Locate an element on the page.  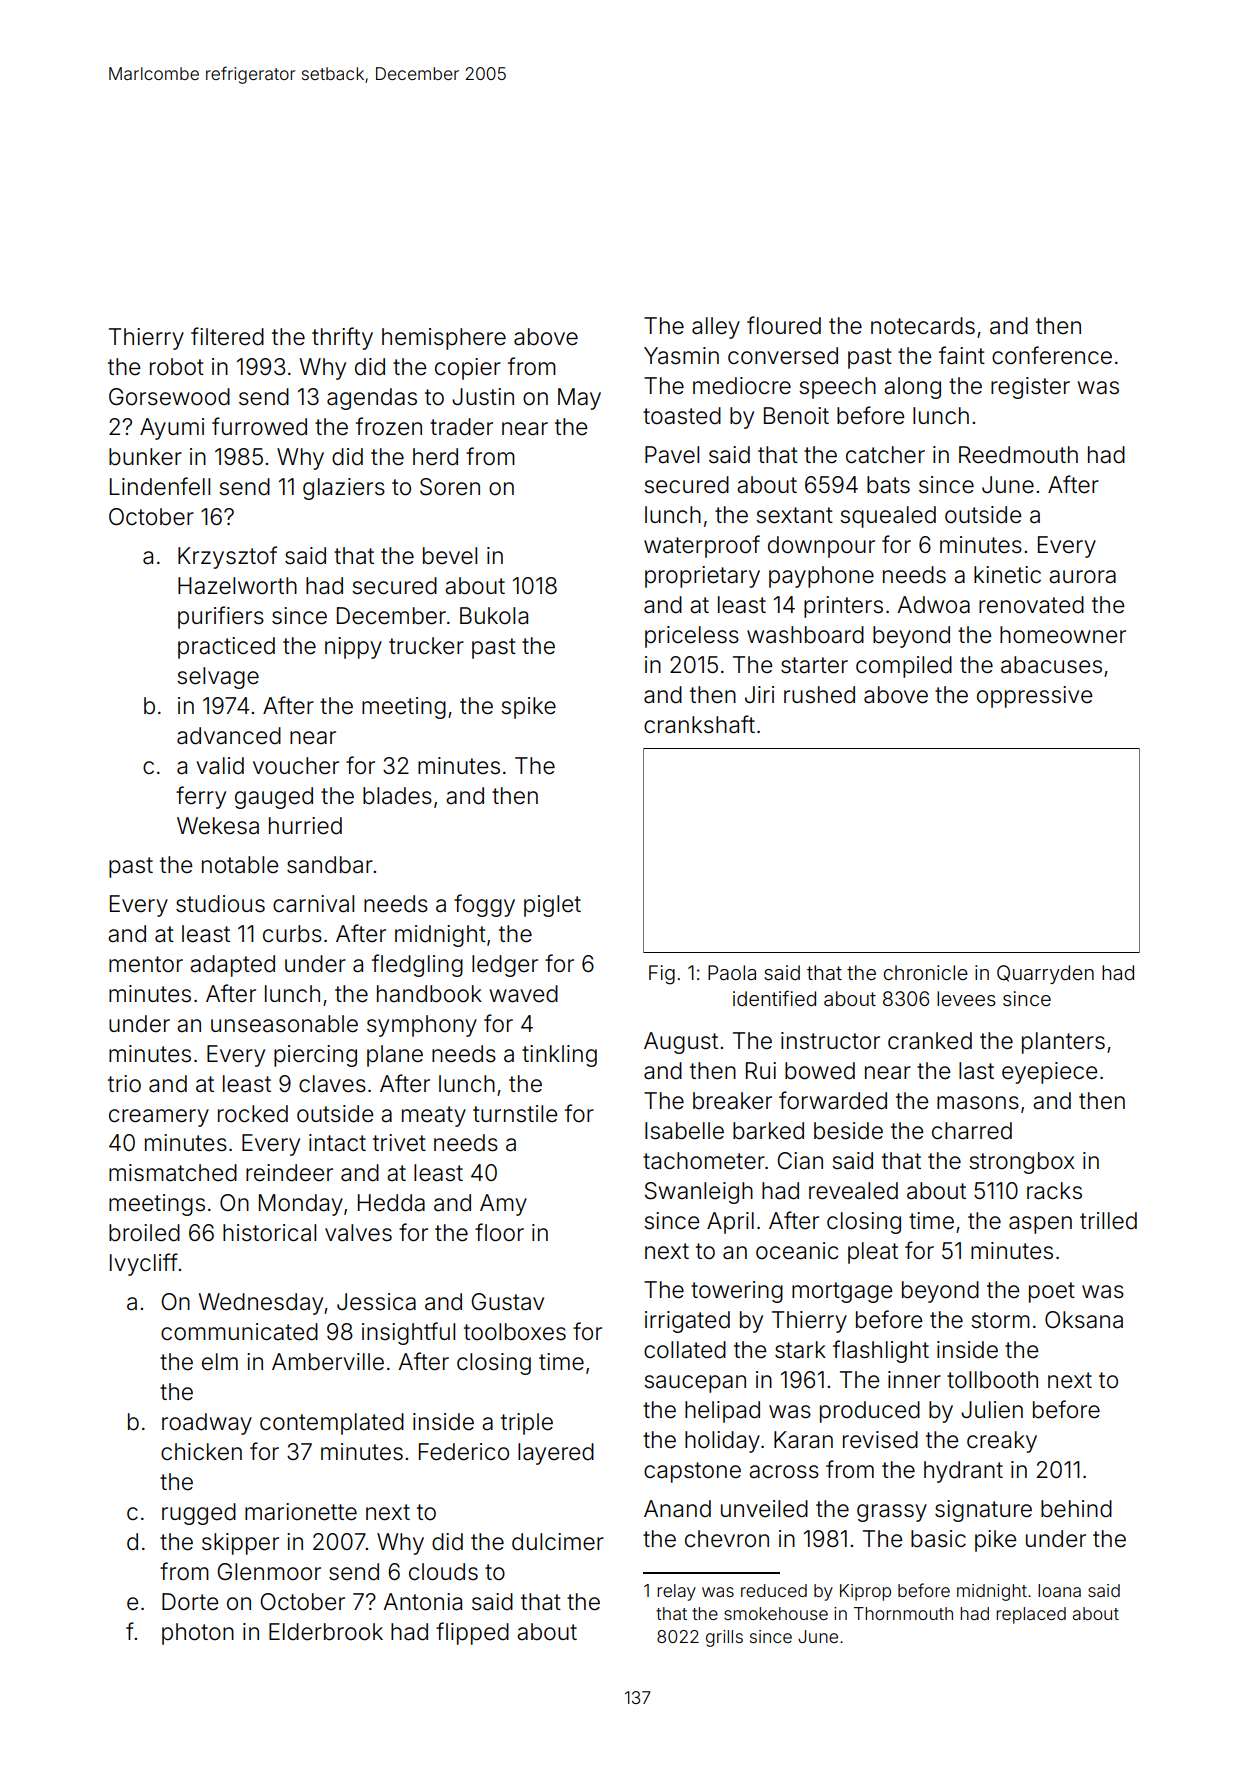
piglet is located at coordinates (552, 906).
